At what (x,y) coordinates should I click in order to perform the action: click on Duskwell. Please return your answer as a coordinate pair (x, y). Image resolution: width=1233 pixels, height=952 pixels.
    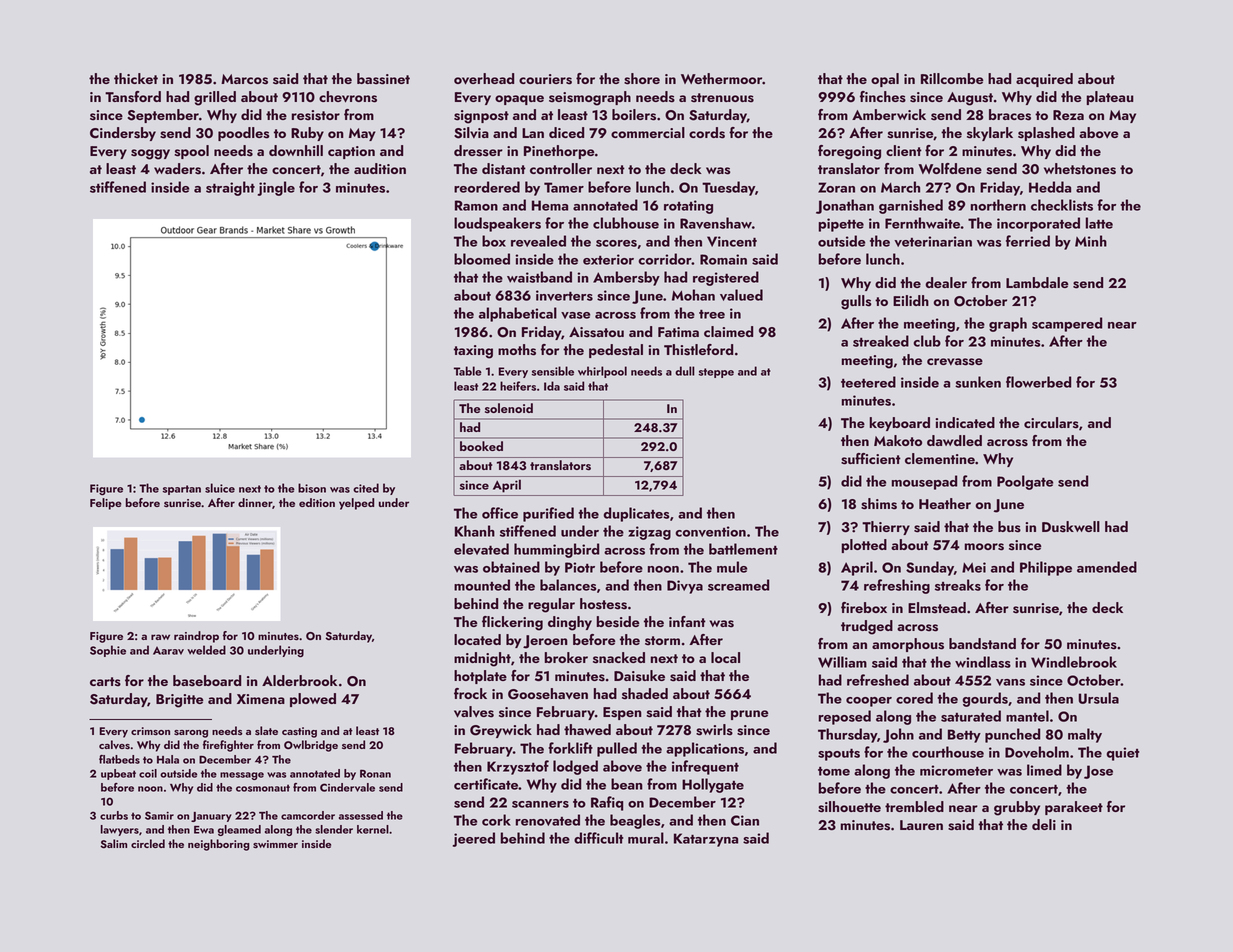
    Looking at the image, I should click on (1071, 527).
